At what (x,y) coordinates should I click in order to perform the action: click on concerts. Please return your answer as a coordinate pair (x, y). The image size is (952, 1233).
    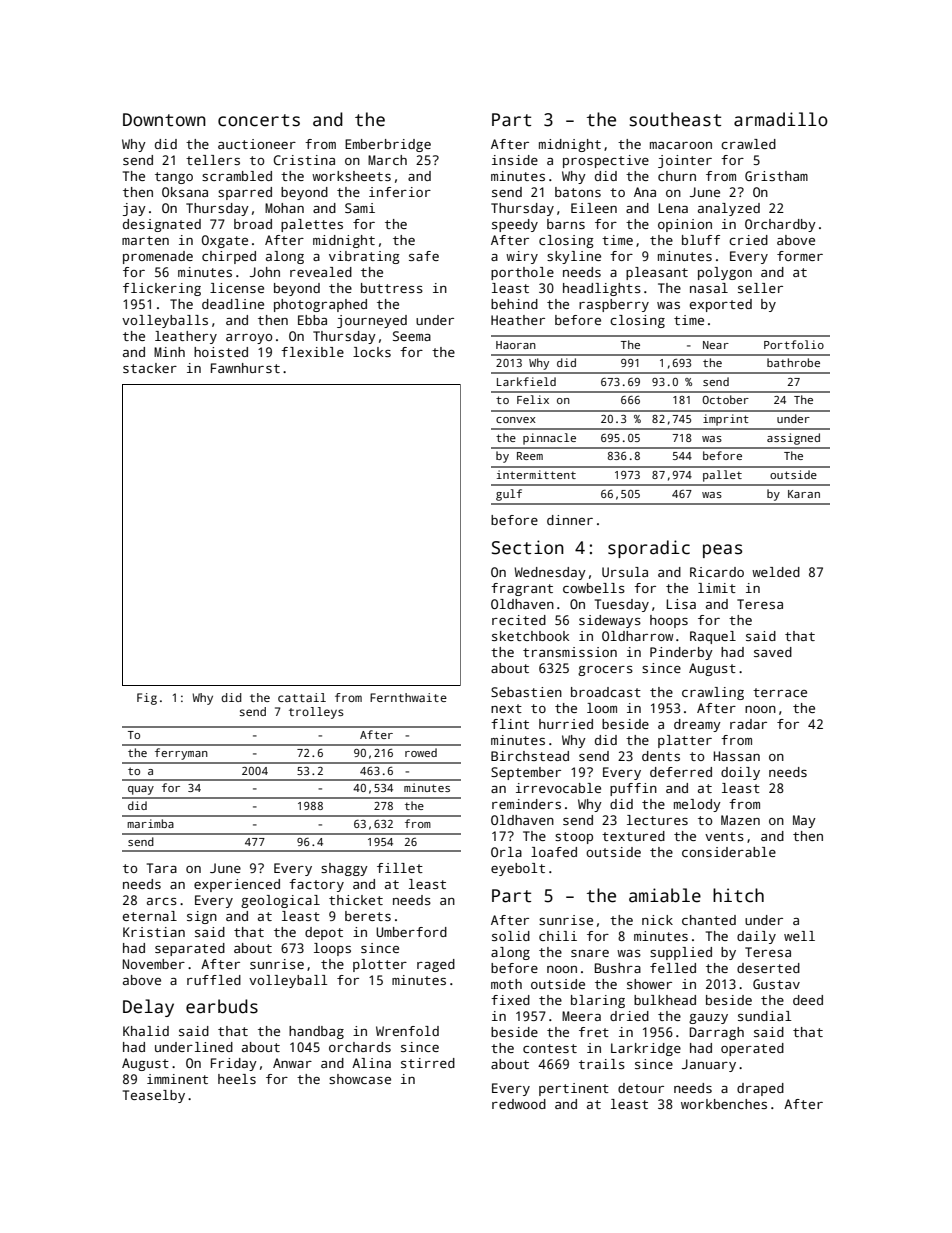
    Looking at the image, I should click on (259, 120).
